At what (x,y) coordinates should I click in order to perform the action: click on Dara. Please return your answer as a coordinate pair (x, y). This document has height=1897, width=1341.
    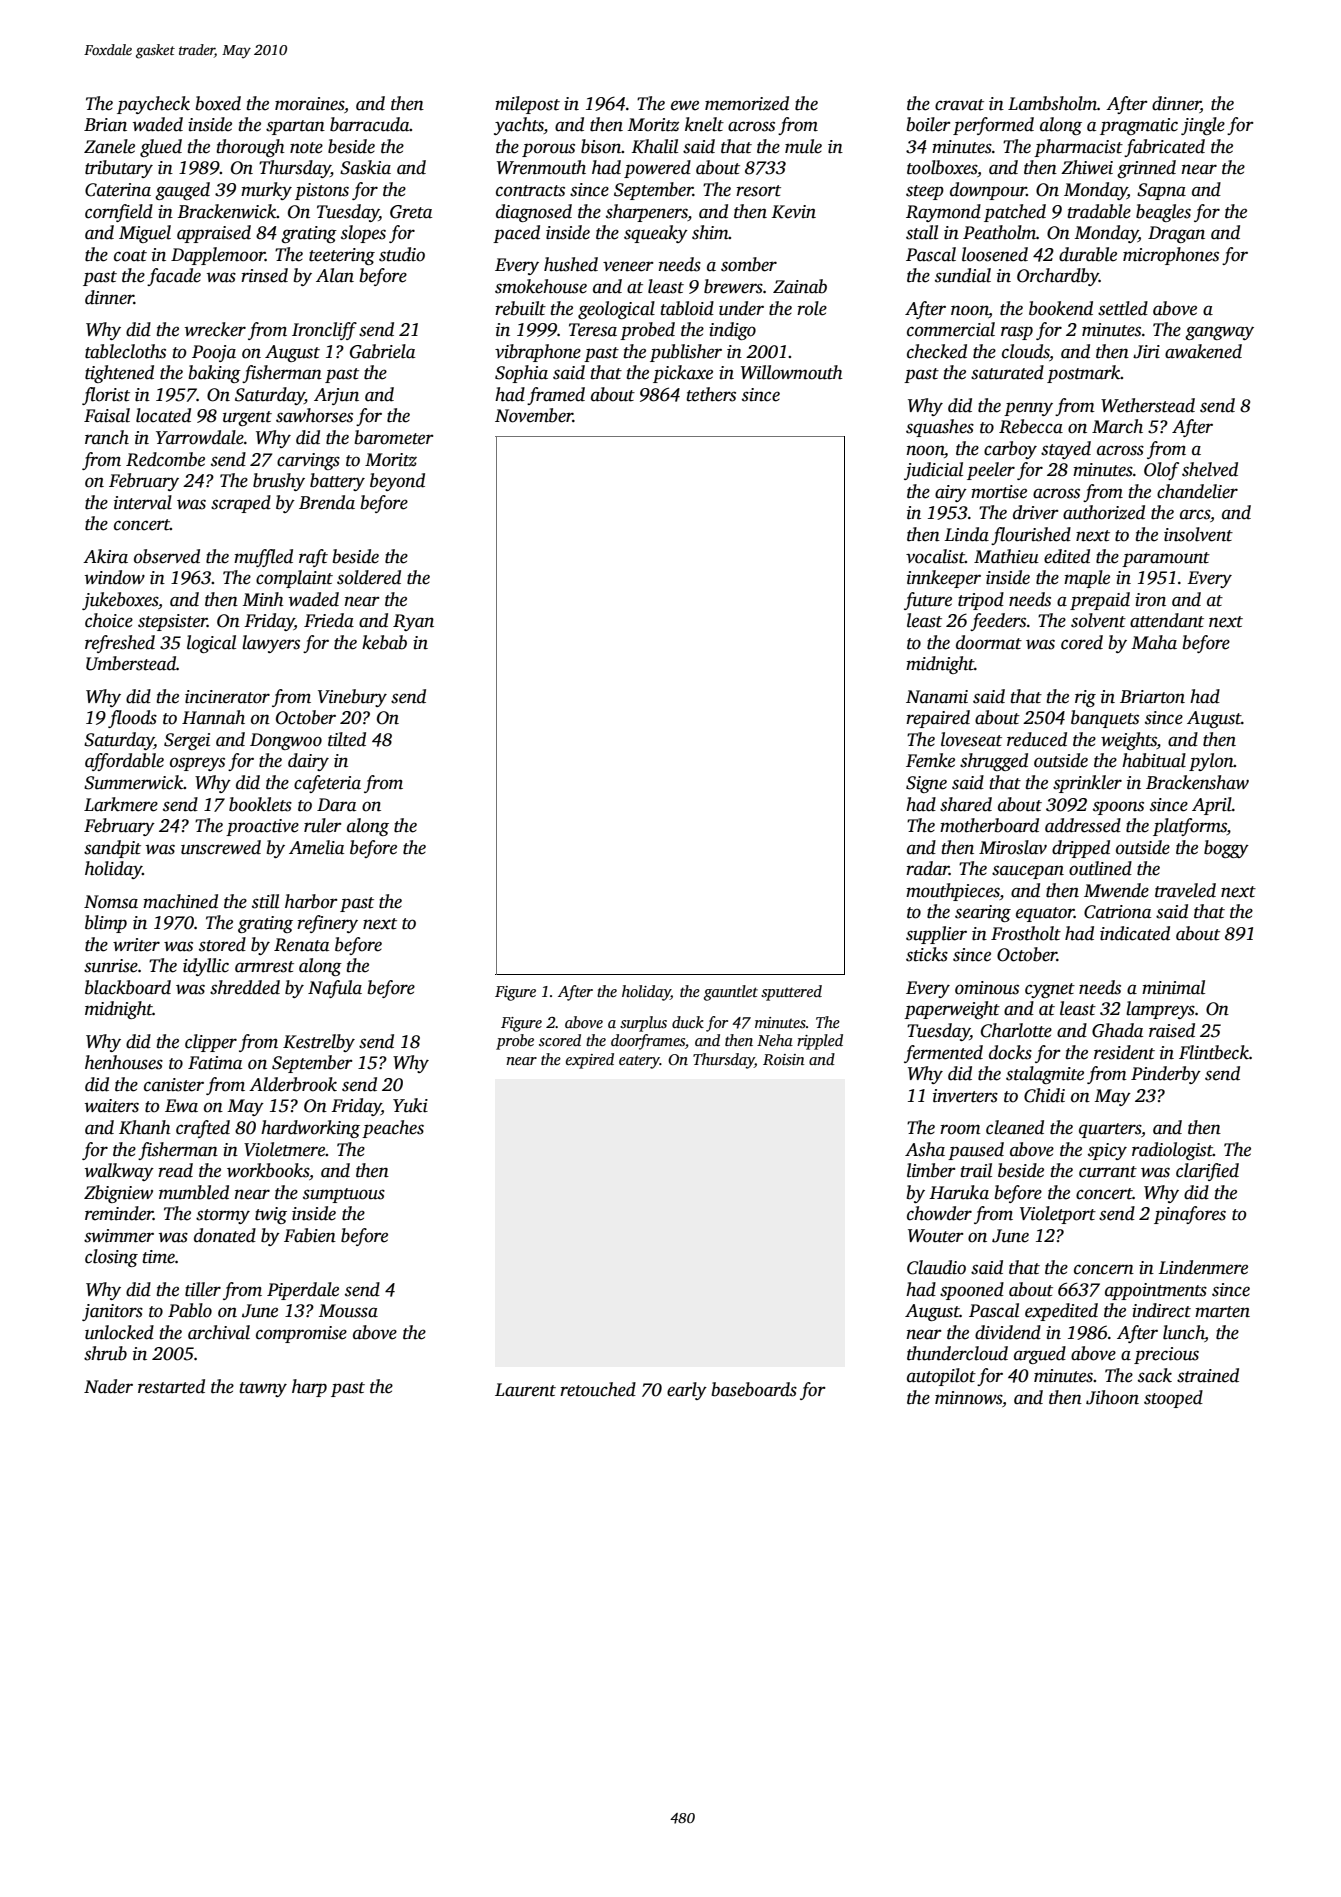
    Looking at the image, I should click on (336, 805).
